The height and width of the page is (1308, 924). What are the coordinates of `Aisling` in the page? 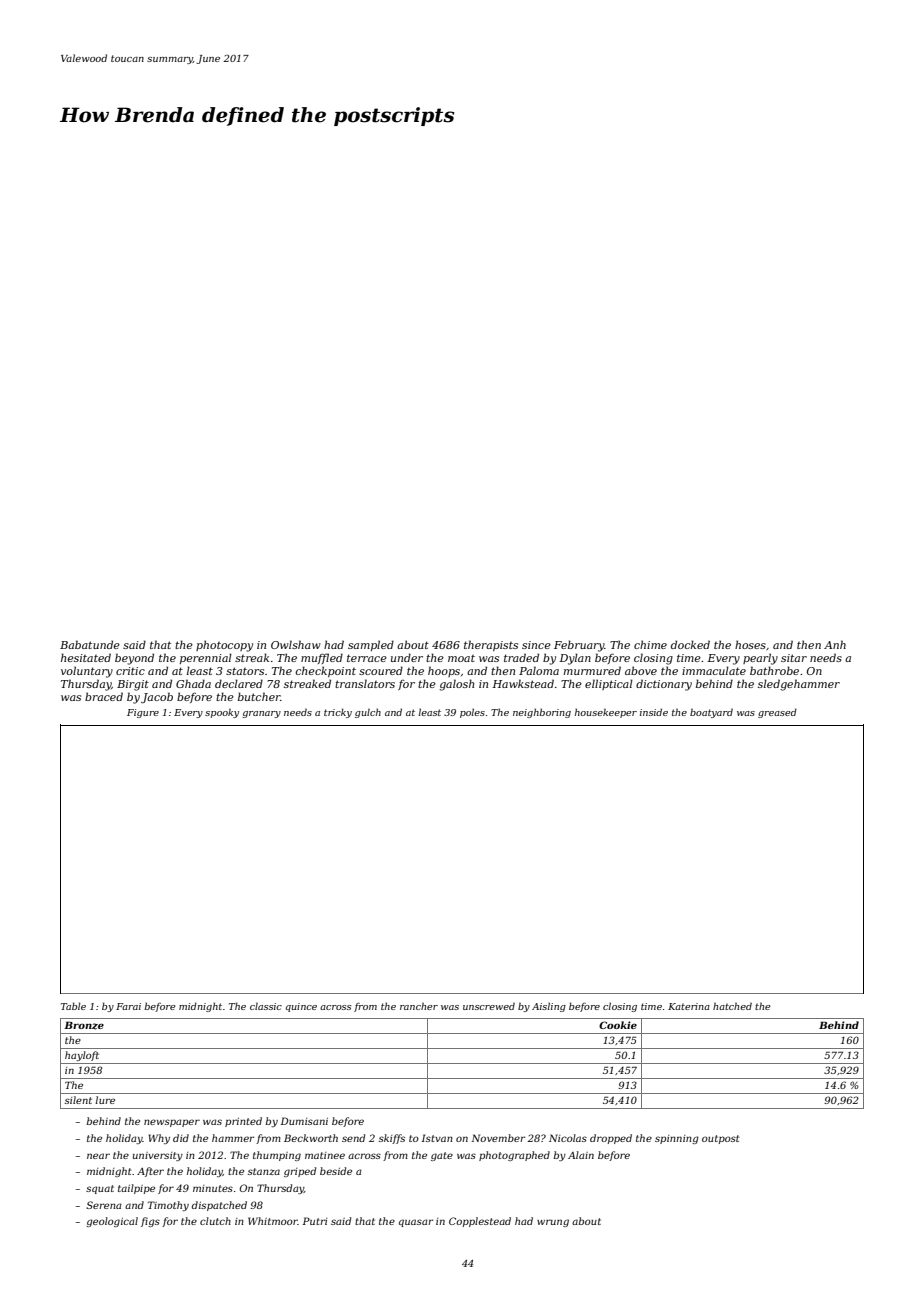 It's located at (549, 1007).
